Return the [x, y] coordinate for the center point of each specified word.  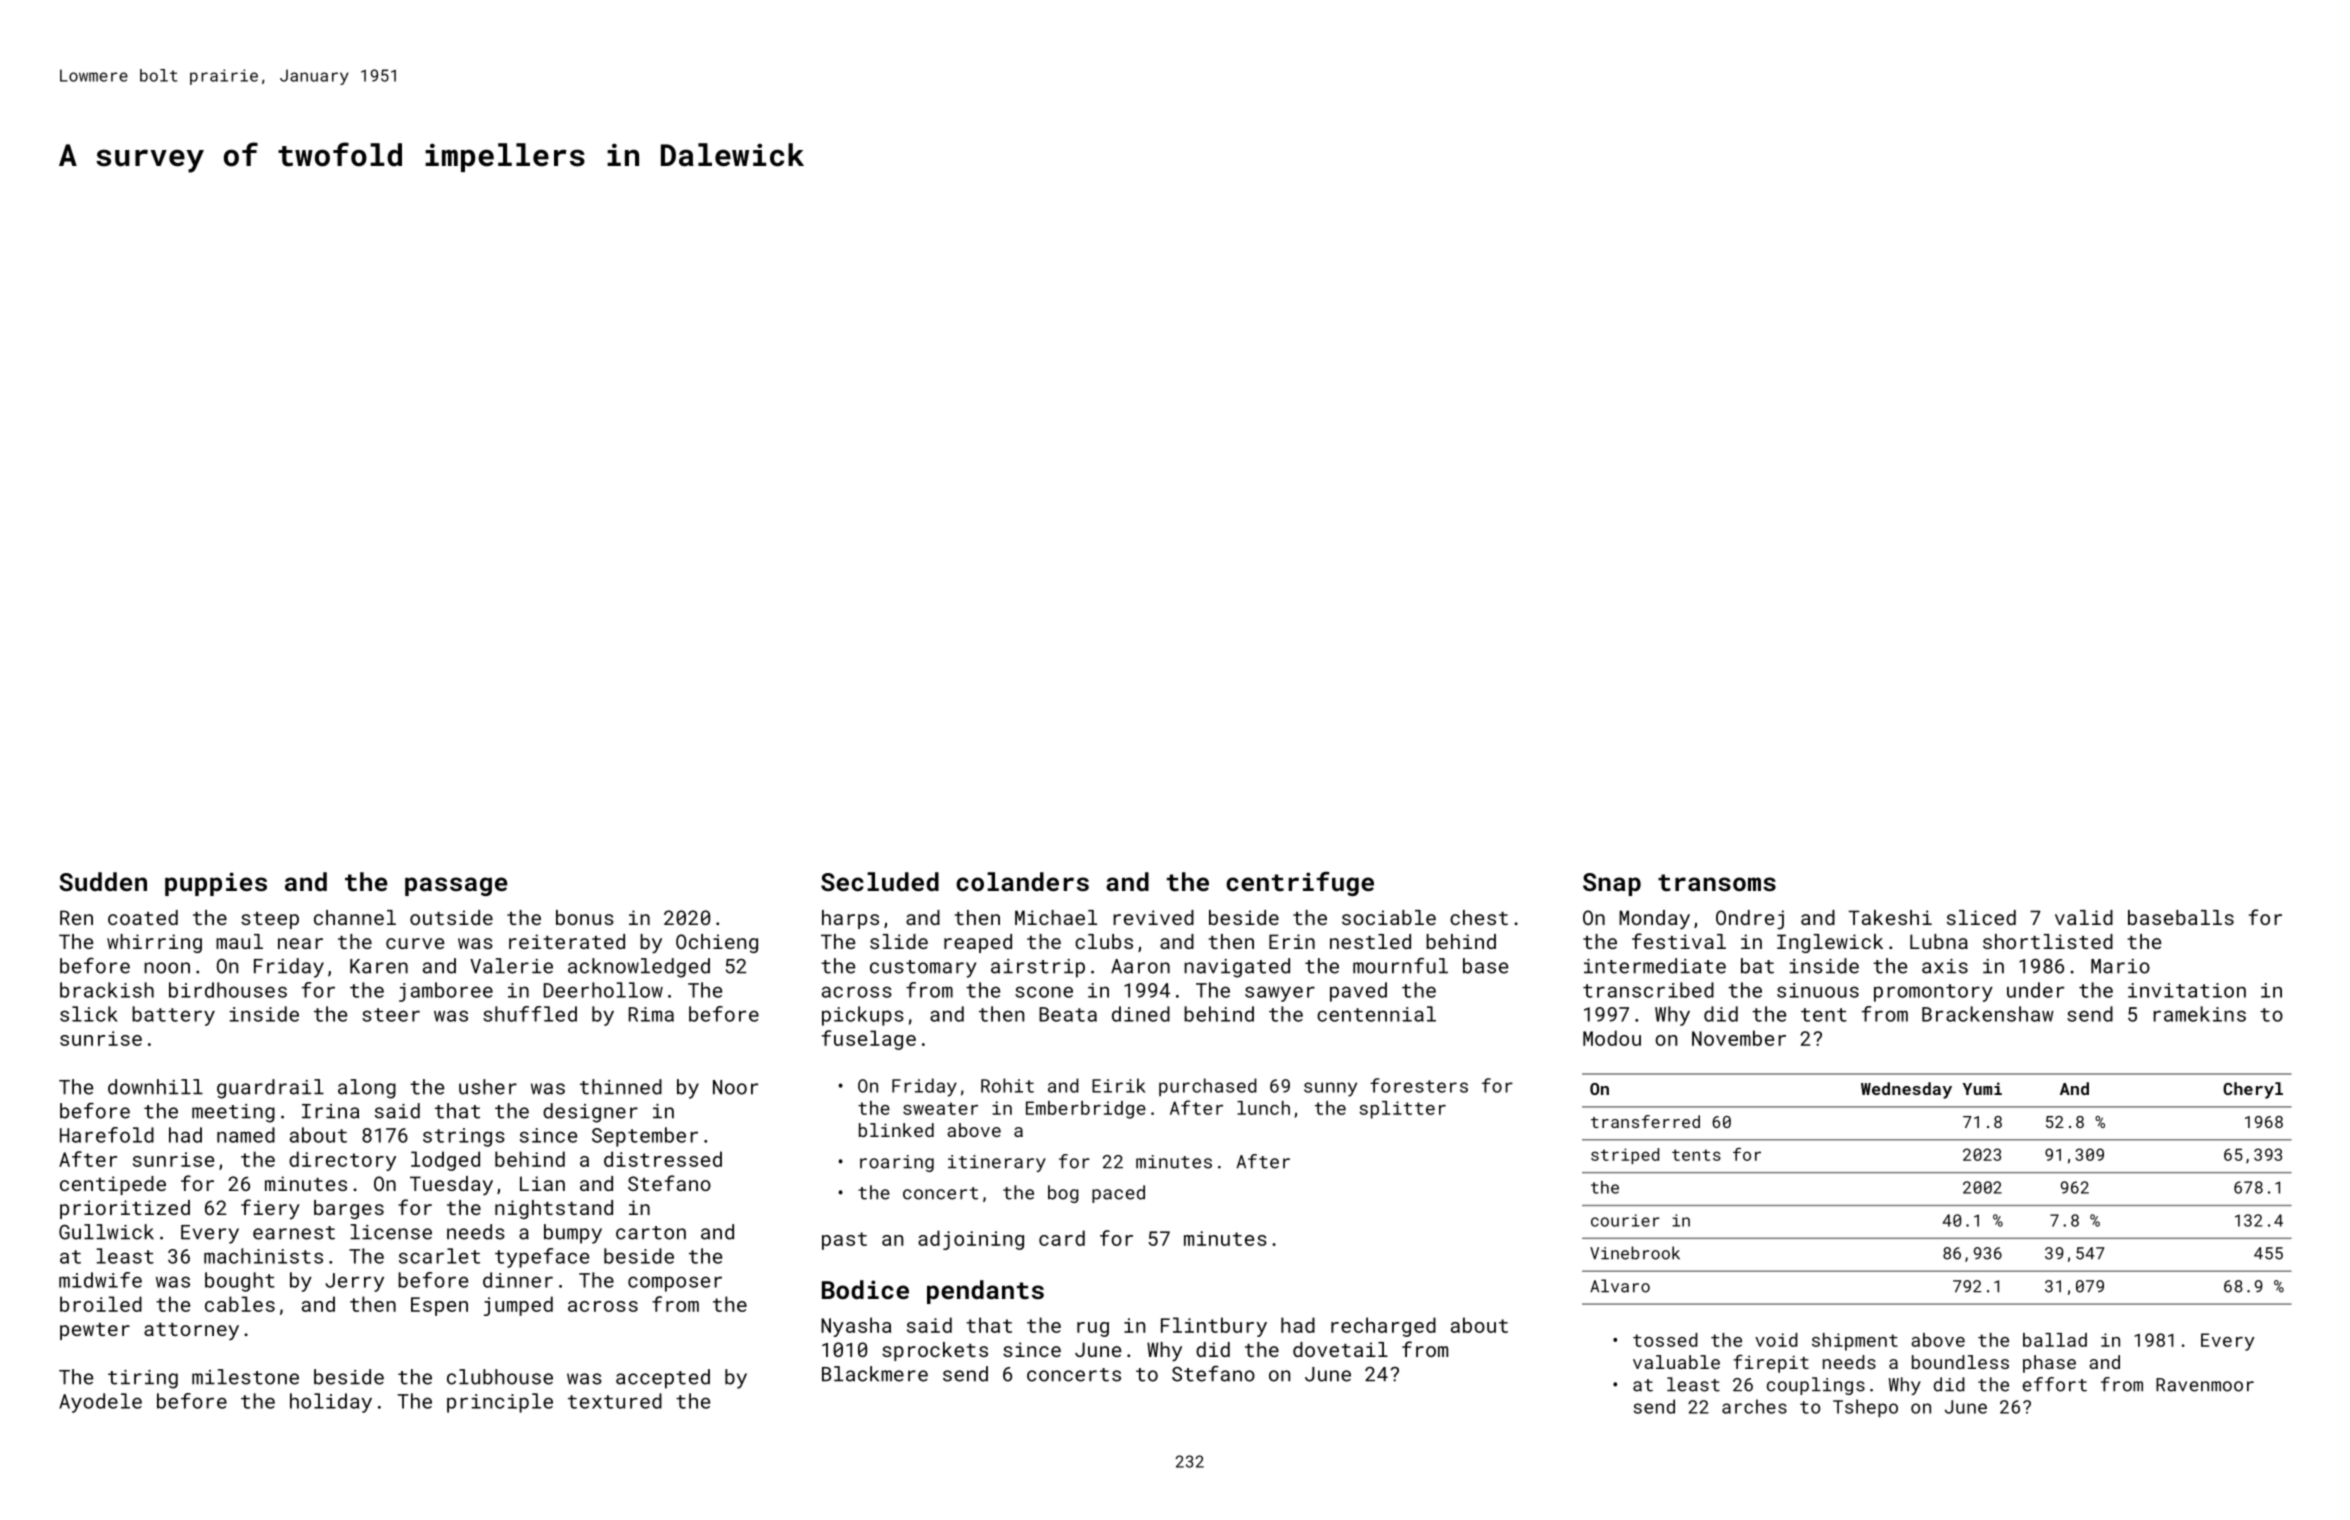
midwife [100, 1280]
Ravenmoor [2205, 1385]
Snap [1612, 884]
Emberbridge [1086, 1110]
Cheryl [2253, 1090]
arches [1754, 1406]
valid [2084, 917]
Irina [330, 1111]
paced [1118, 1194]
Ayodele [100, 1403]
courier [1625, 1220]
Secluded [880, 881]
